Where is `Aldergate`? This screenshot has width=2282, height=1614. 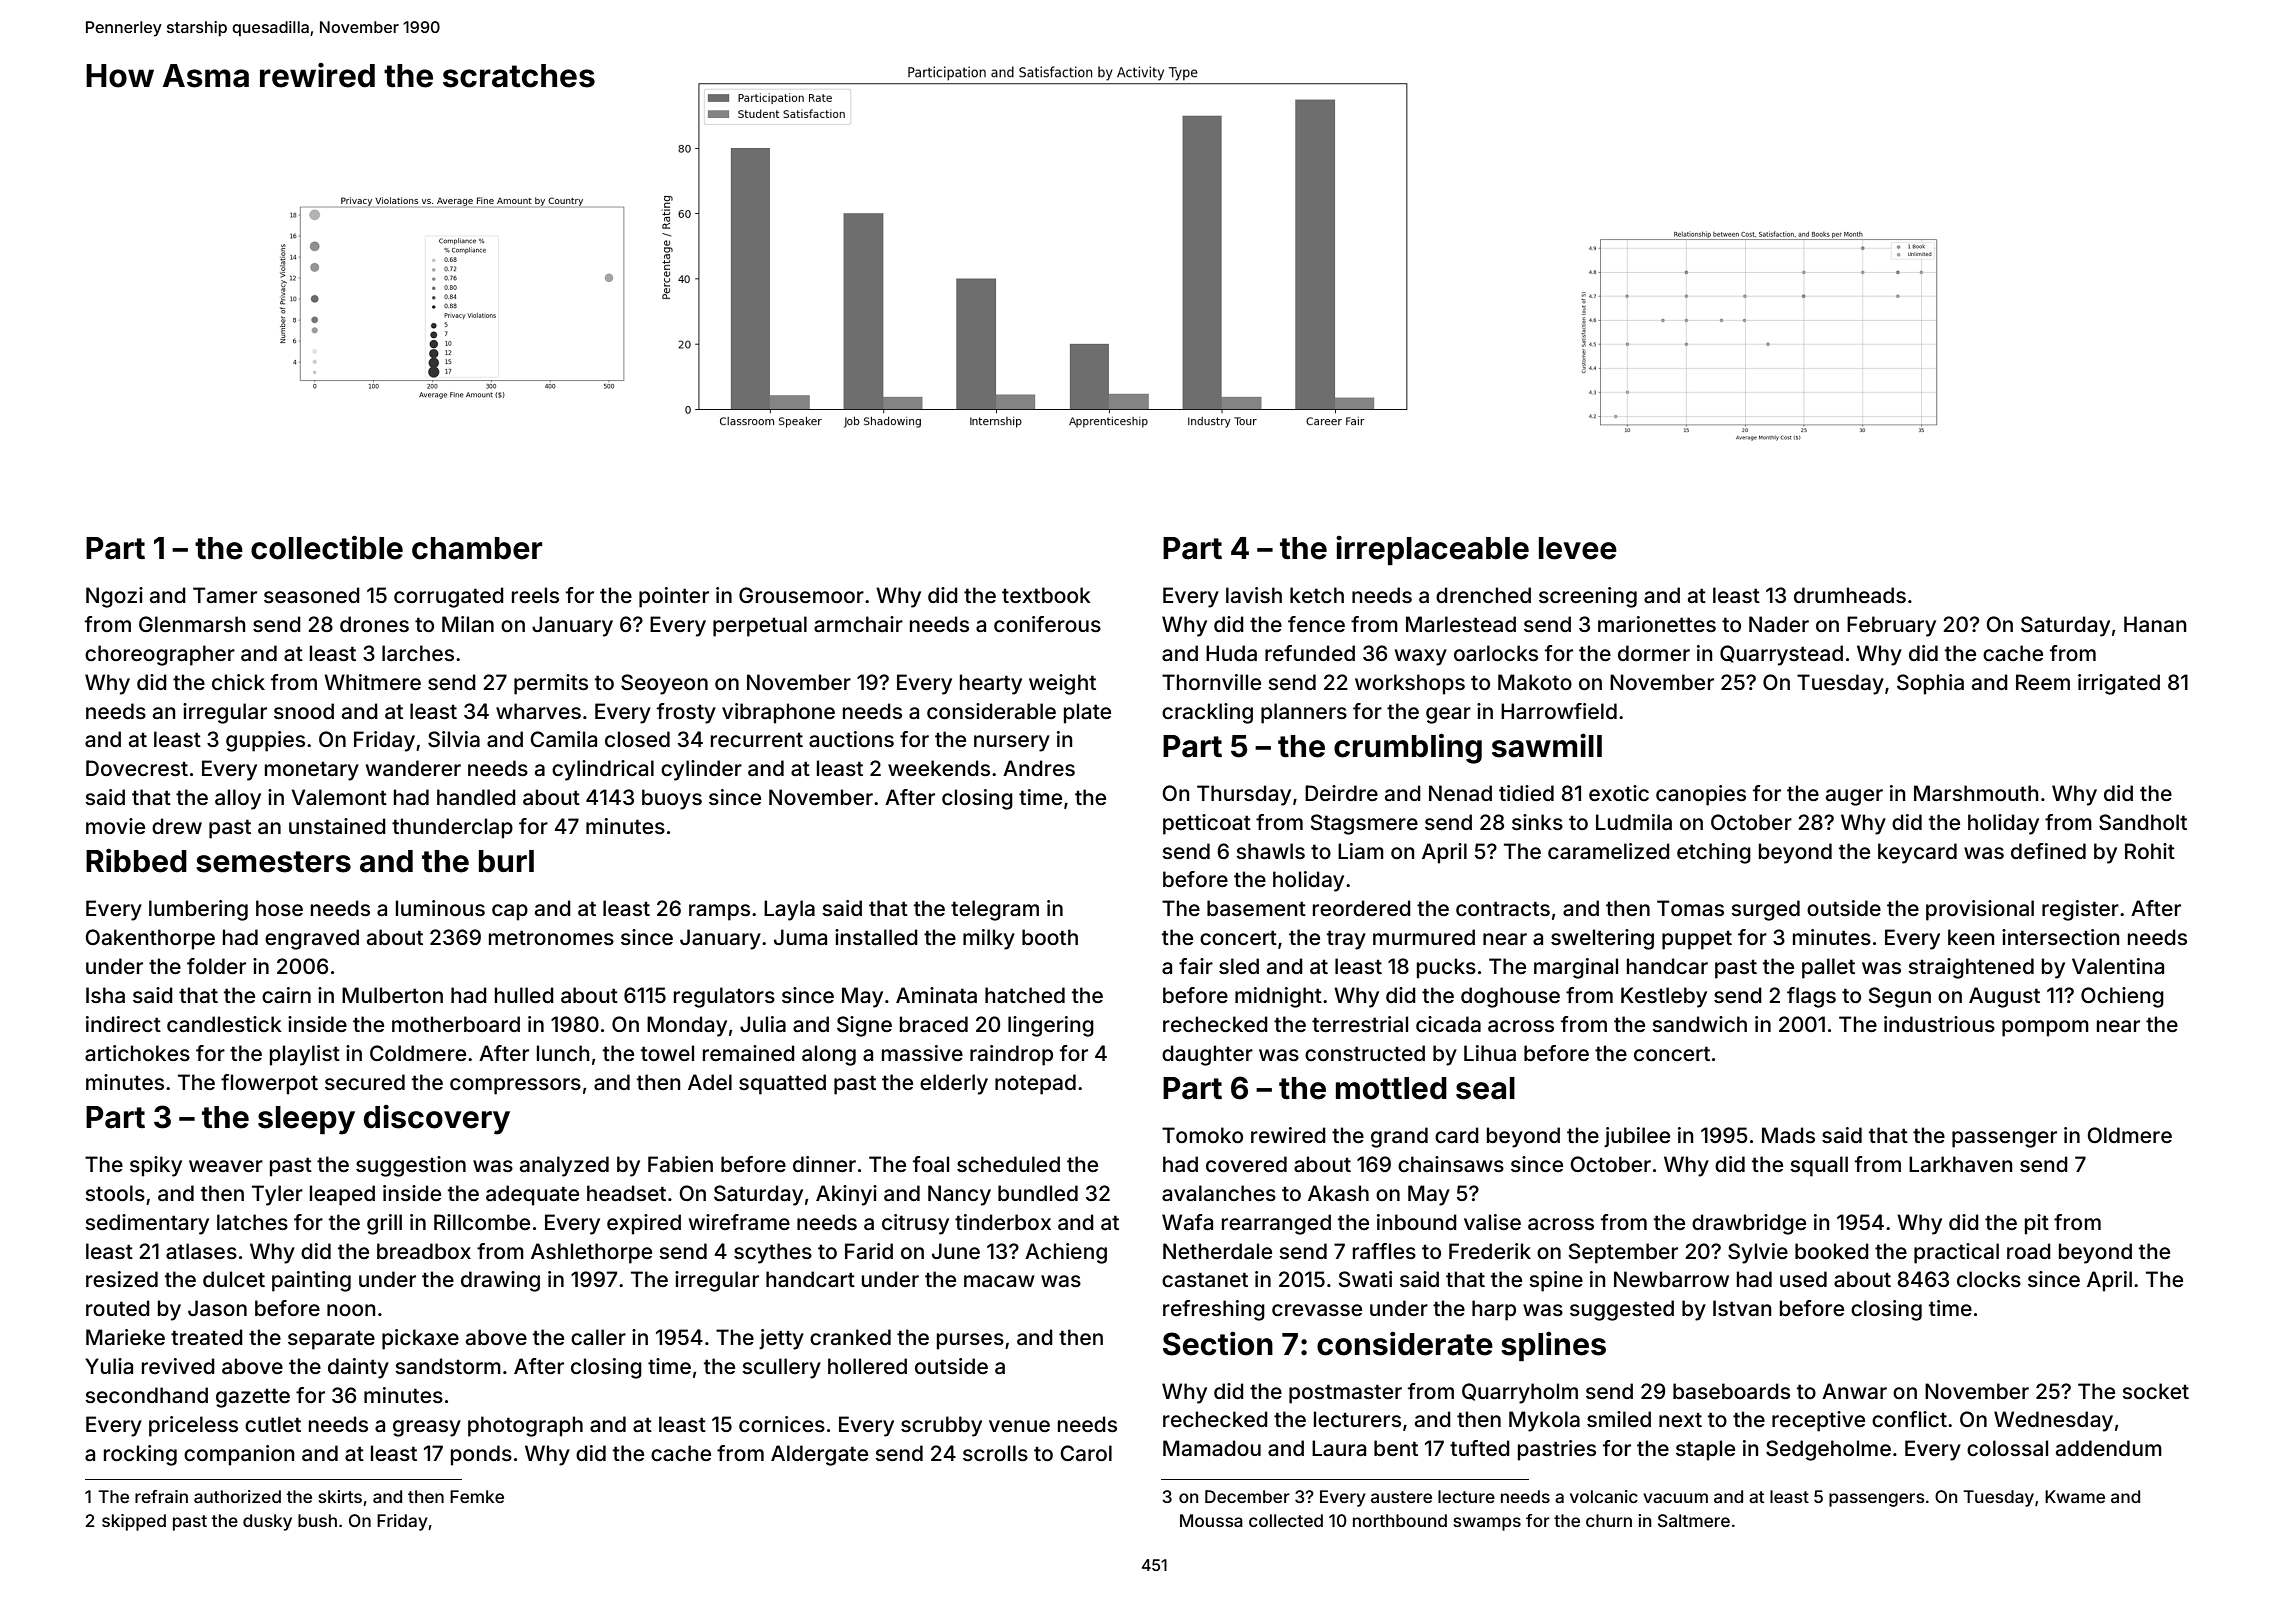
Aldergate is located at coordinates (819, 1455).
